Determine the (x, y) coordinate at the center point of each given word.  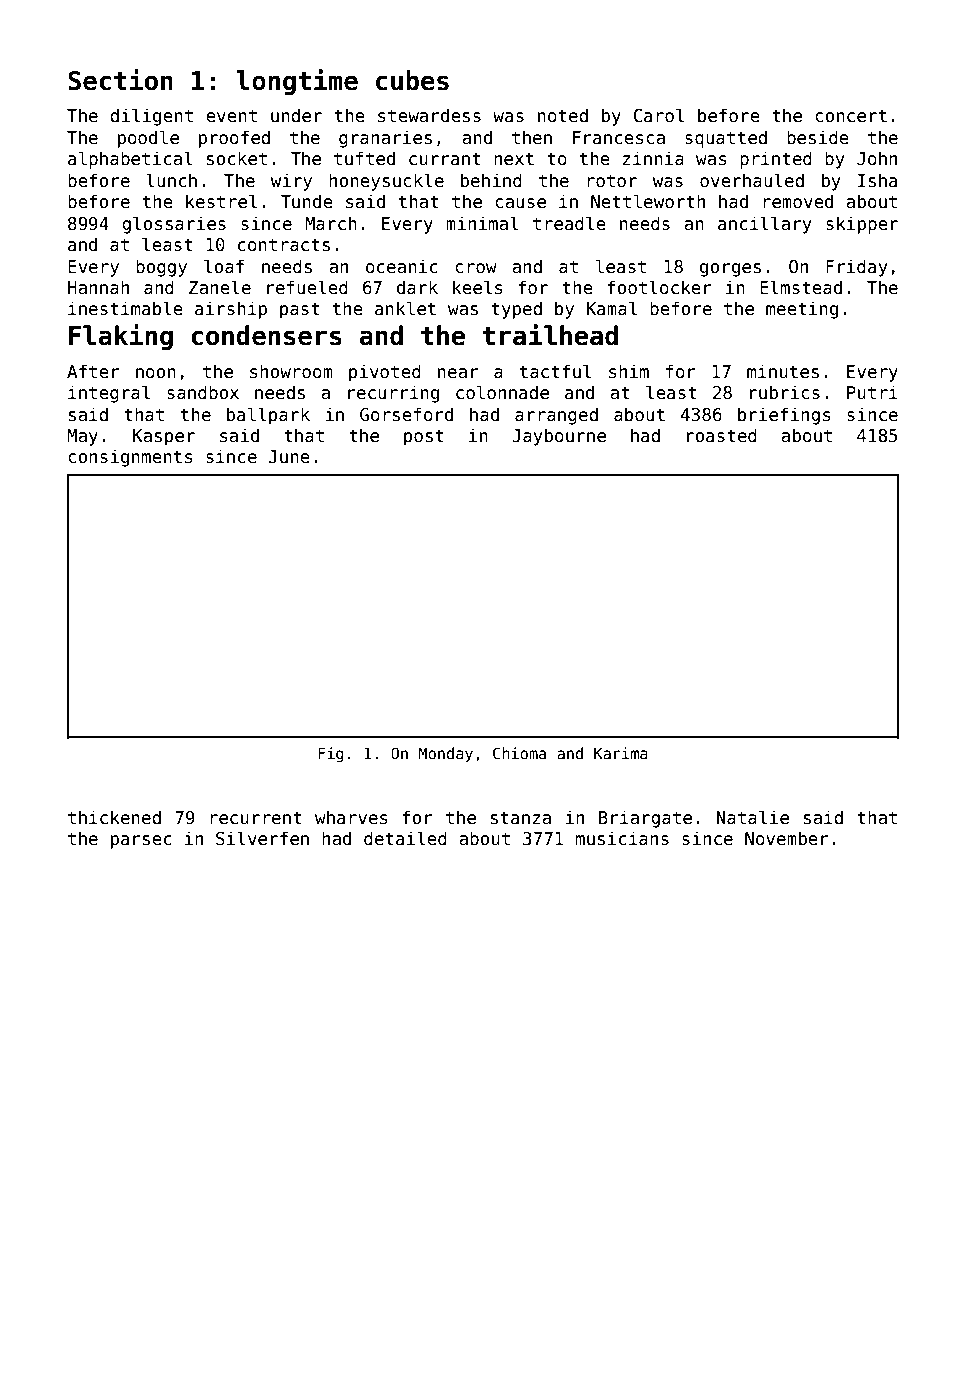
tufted (364, 158)
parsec (141, 842)
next (514, 159)
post (424, 437)
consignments (130, 458)
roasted (722, 435)
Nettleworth (648, 201)
